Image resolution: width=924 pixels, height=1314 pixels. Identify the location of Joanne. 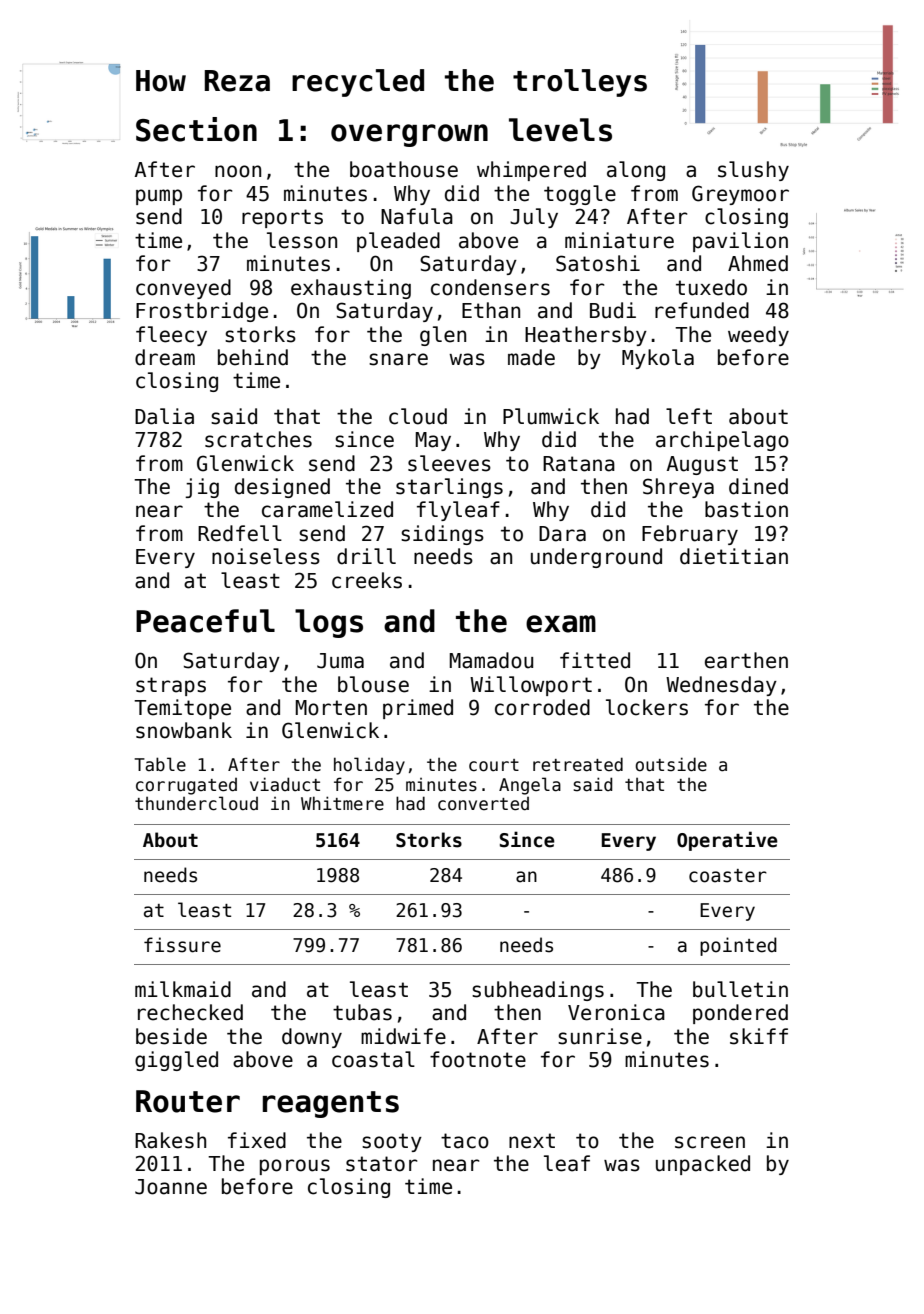
(171, 1187).
